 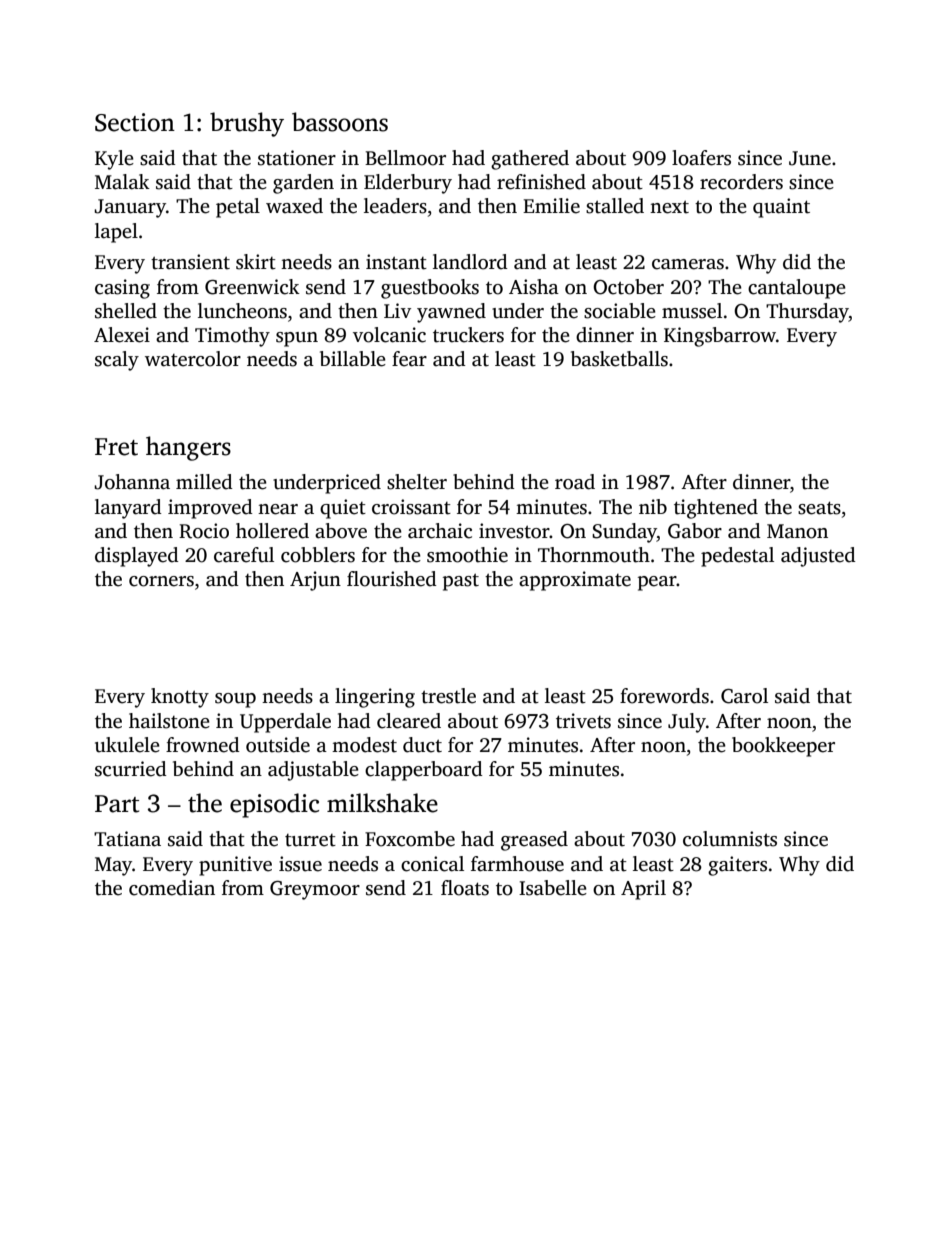 What do you see at coordinates (448, 696) in the document?
I see `trestle` at bounding box center [448, 696].
